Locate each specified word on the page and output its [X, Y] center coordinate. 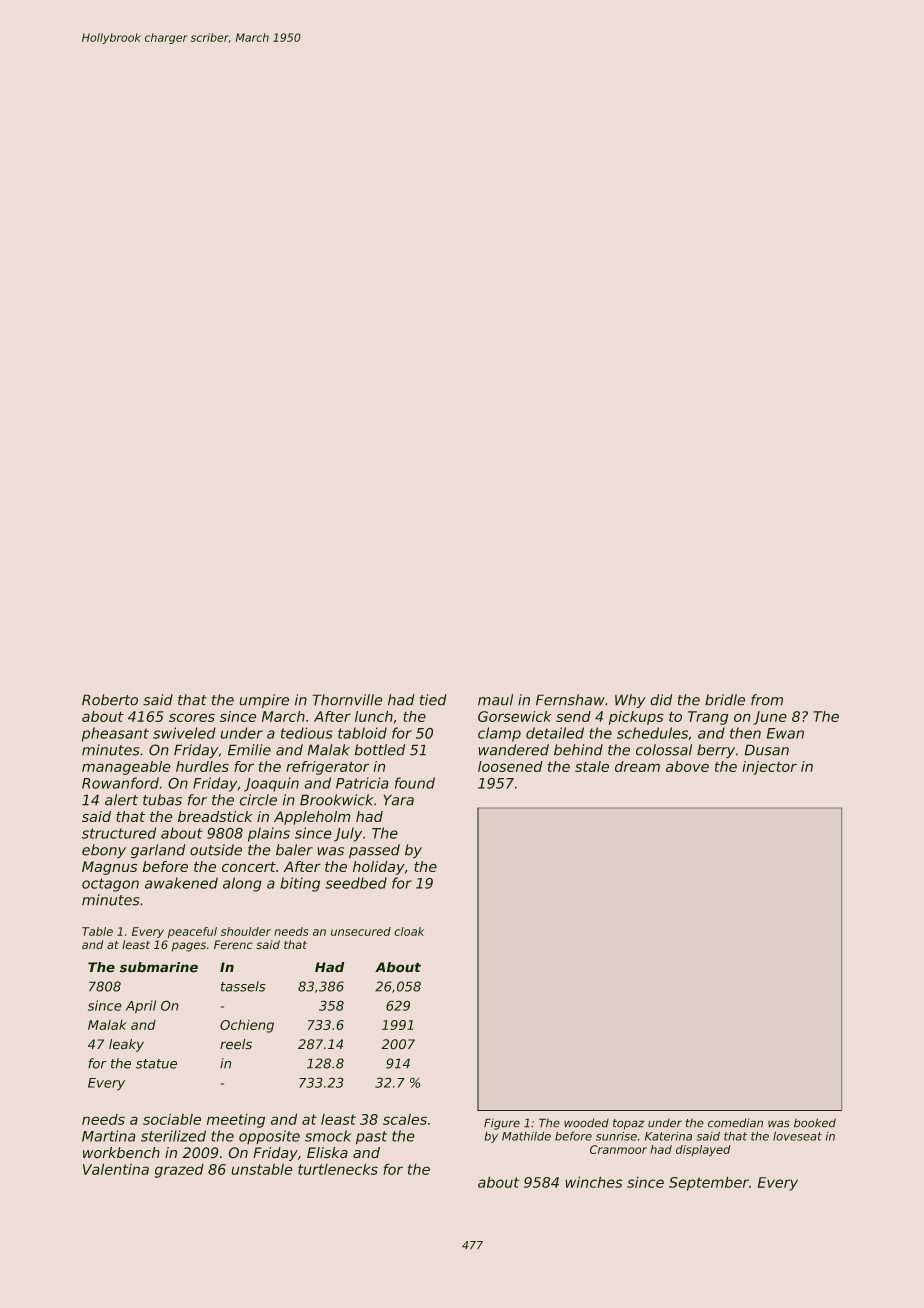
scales [405, 1119]
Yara [398, 800]
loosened [510, 766]
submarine [159, 967]
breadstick [215, 816]
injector [769, 768]
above [687, 766]
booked [815, 1123]
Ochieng [247, 1026]
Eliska [327, 1153]
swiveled [184, 733]
